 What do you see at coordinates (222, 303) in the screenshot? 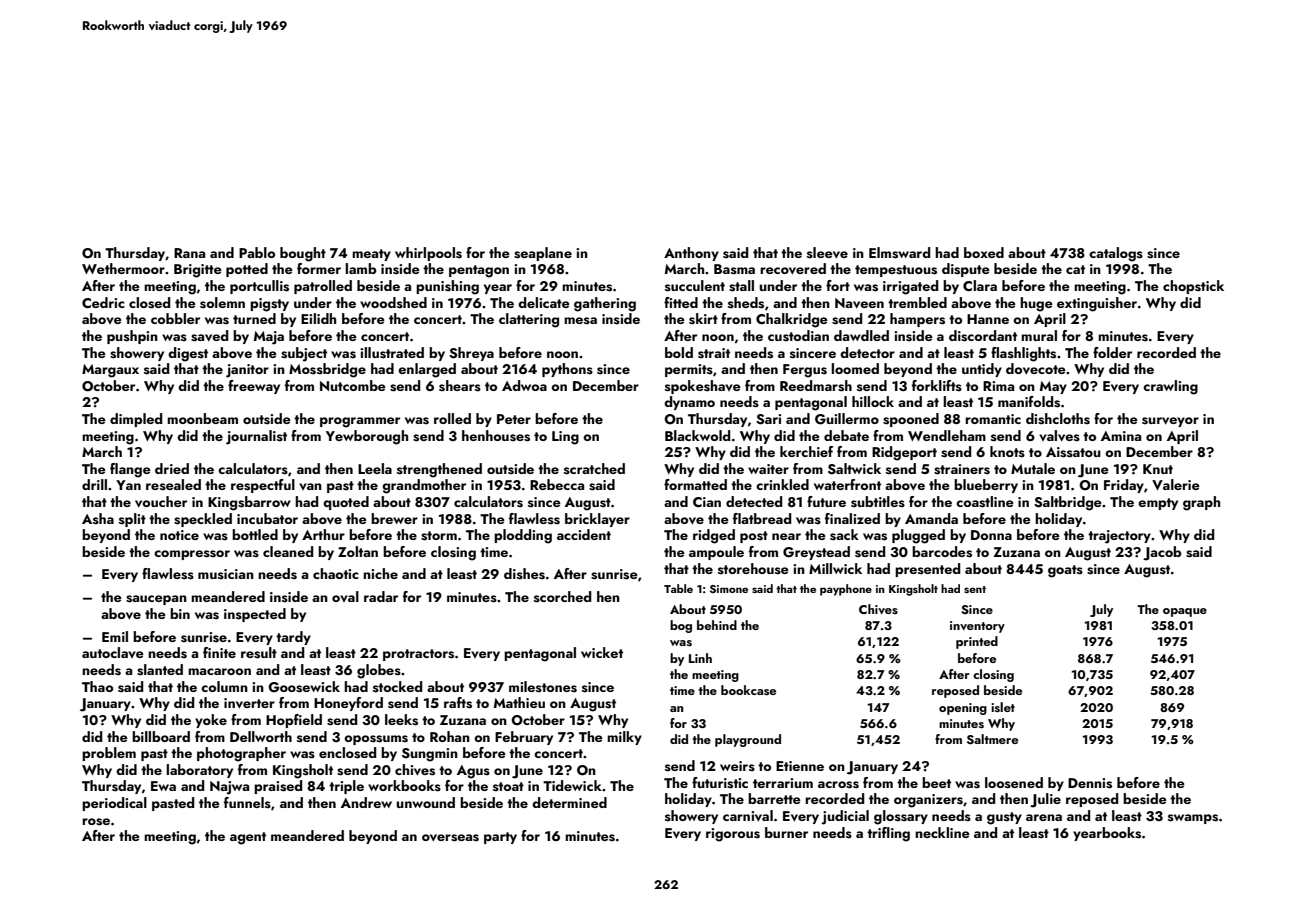
I see `solemn` at bounding box center [222, 303].
